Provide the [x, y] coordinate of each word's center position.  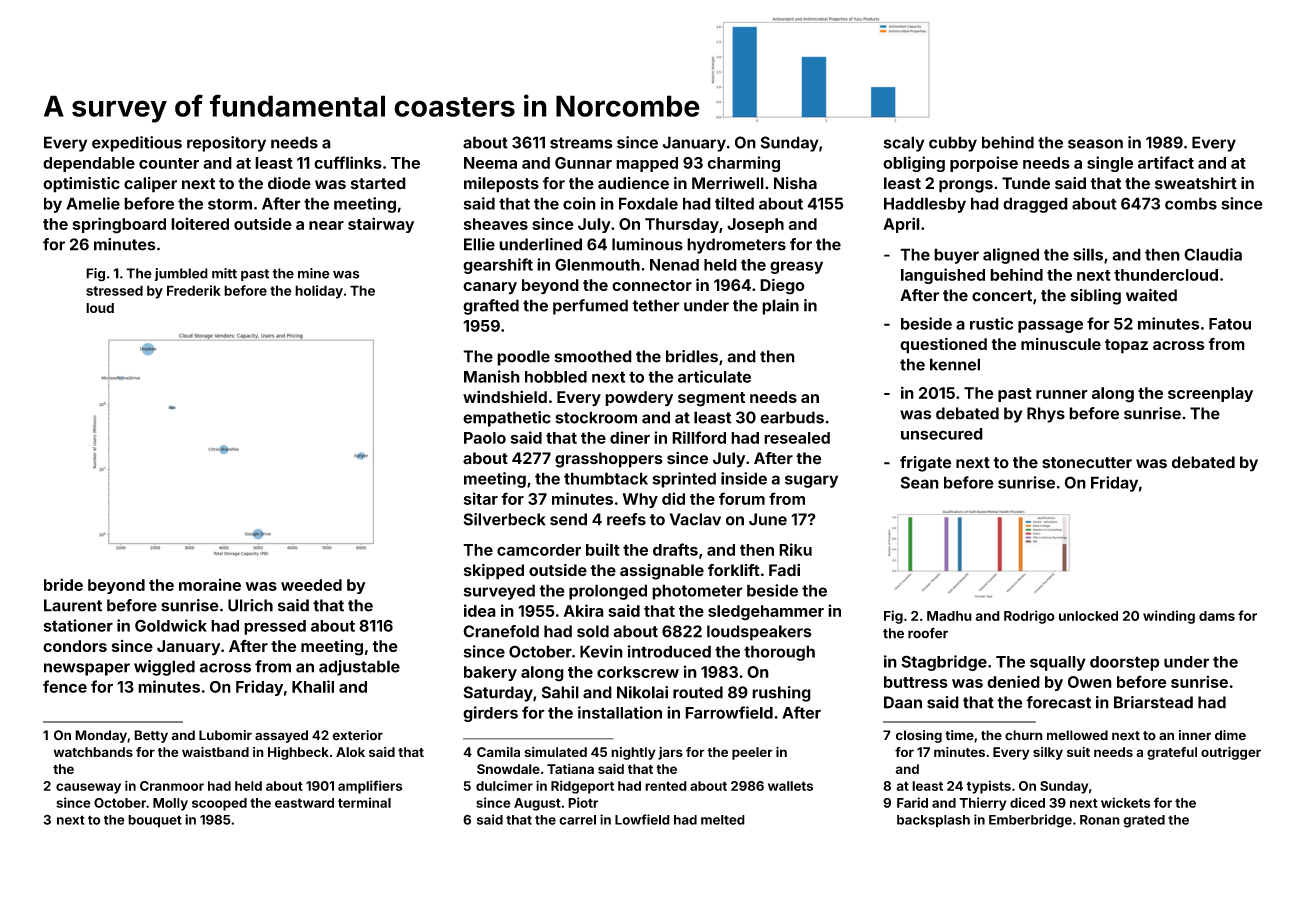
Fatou [1230, 324]
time [959, 735]
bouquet [155, 821]
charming [743, 164]
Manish [492, 376]
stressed [114, 290]
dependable [89, 164]
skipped [494, 572]
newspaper [87, 669]
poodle [523, 358]
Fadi [784, 570]
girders [490, 714]
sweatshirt [1196, 183]
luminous [647, 244]
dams [1217, 616]
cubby [953, 144]
